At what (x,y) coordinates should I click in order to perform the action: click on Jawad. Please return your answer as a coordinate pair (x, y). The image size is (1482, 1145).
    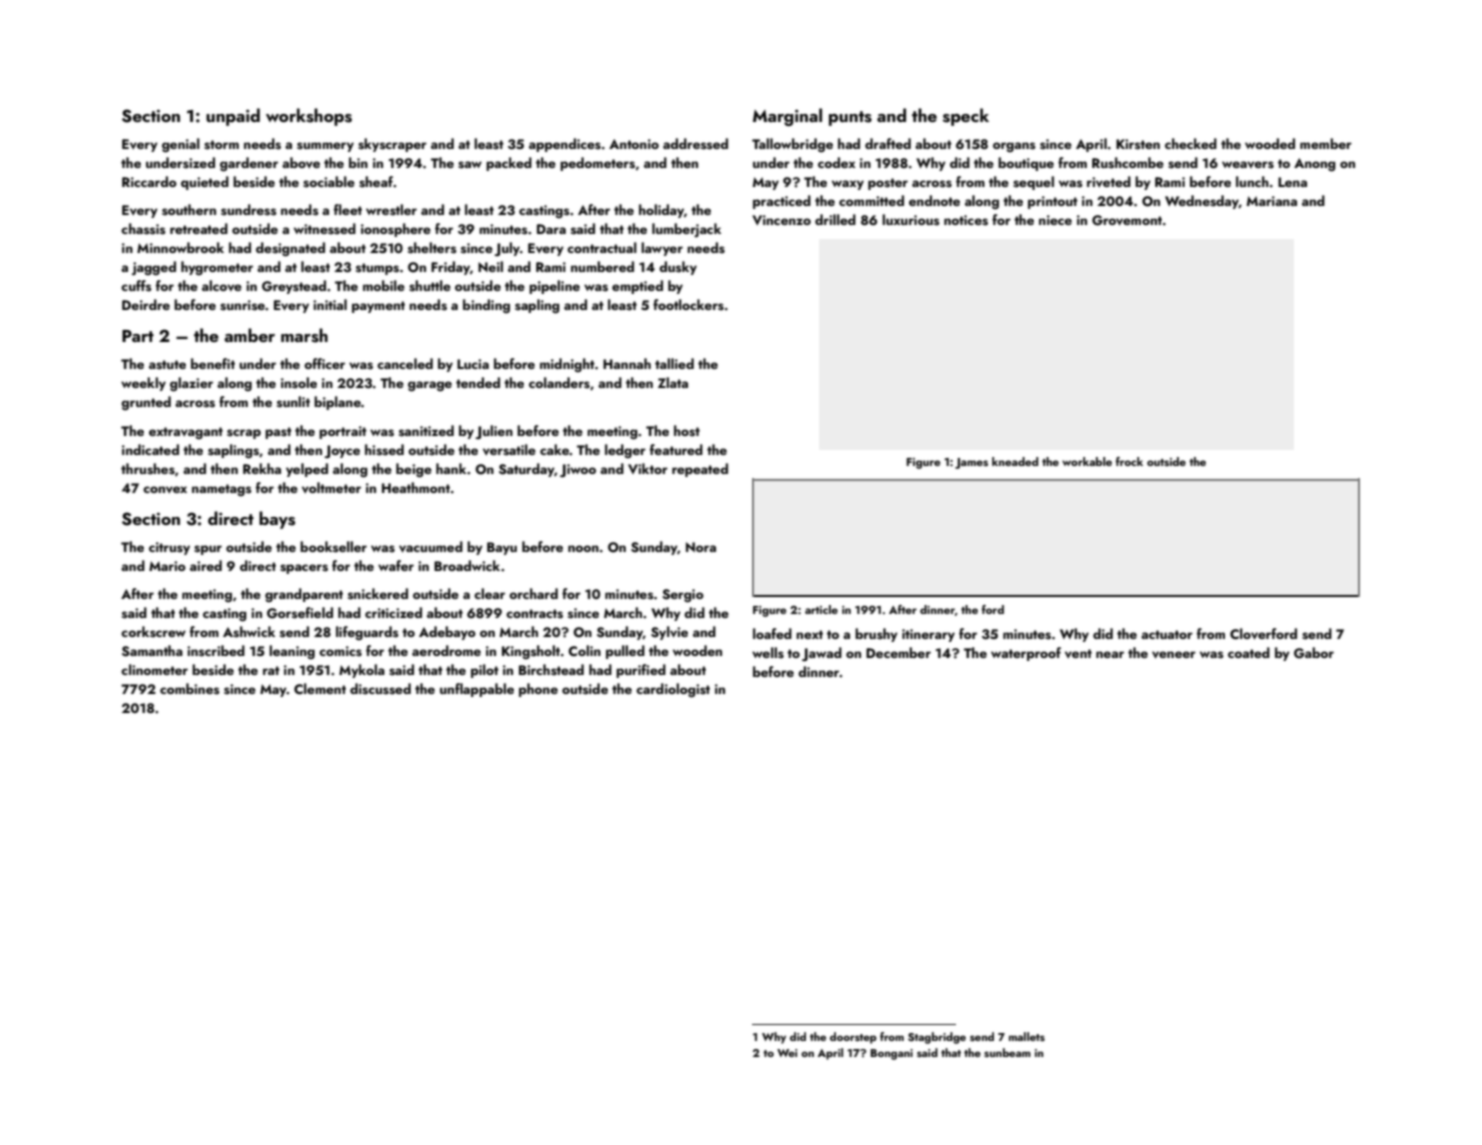
    Looking at the image, I should click on (822, 654).
